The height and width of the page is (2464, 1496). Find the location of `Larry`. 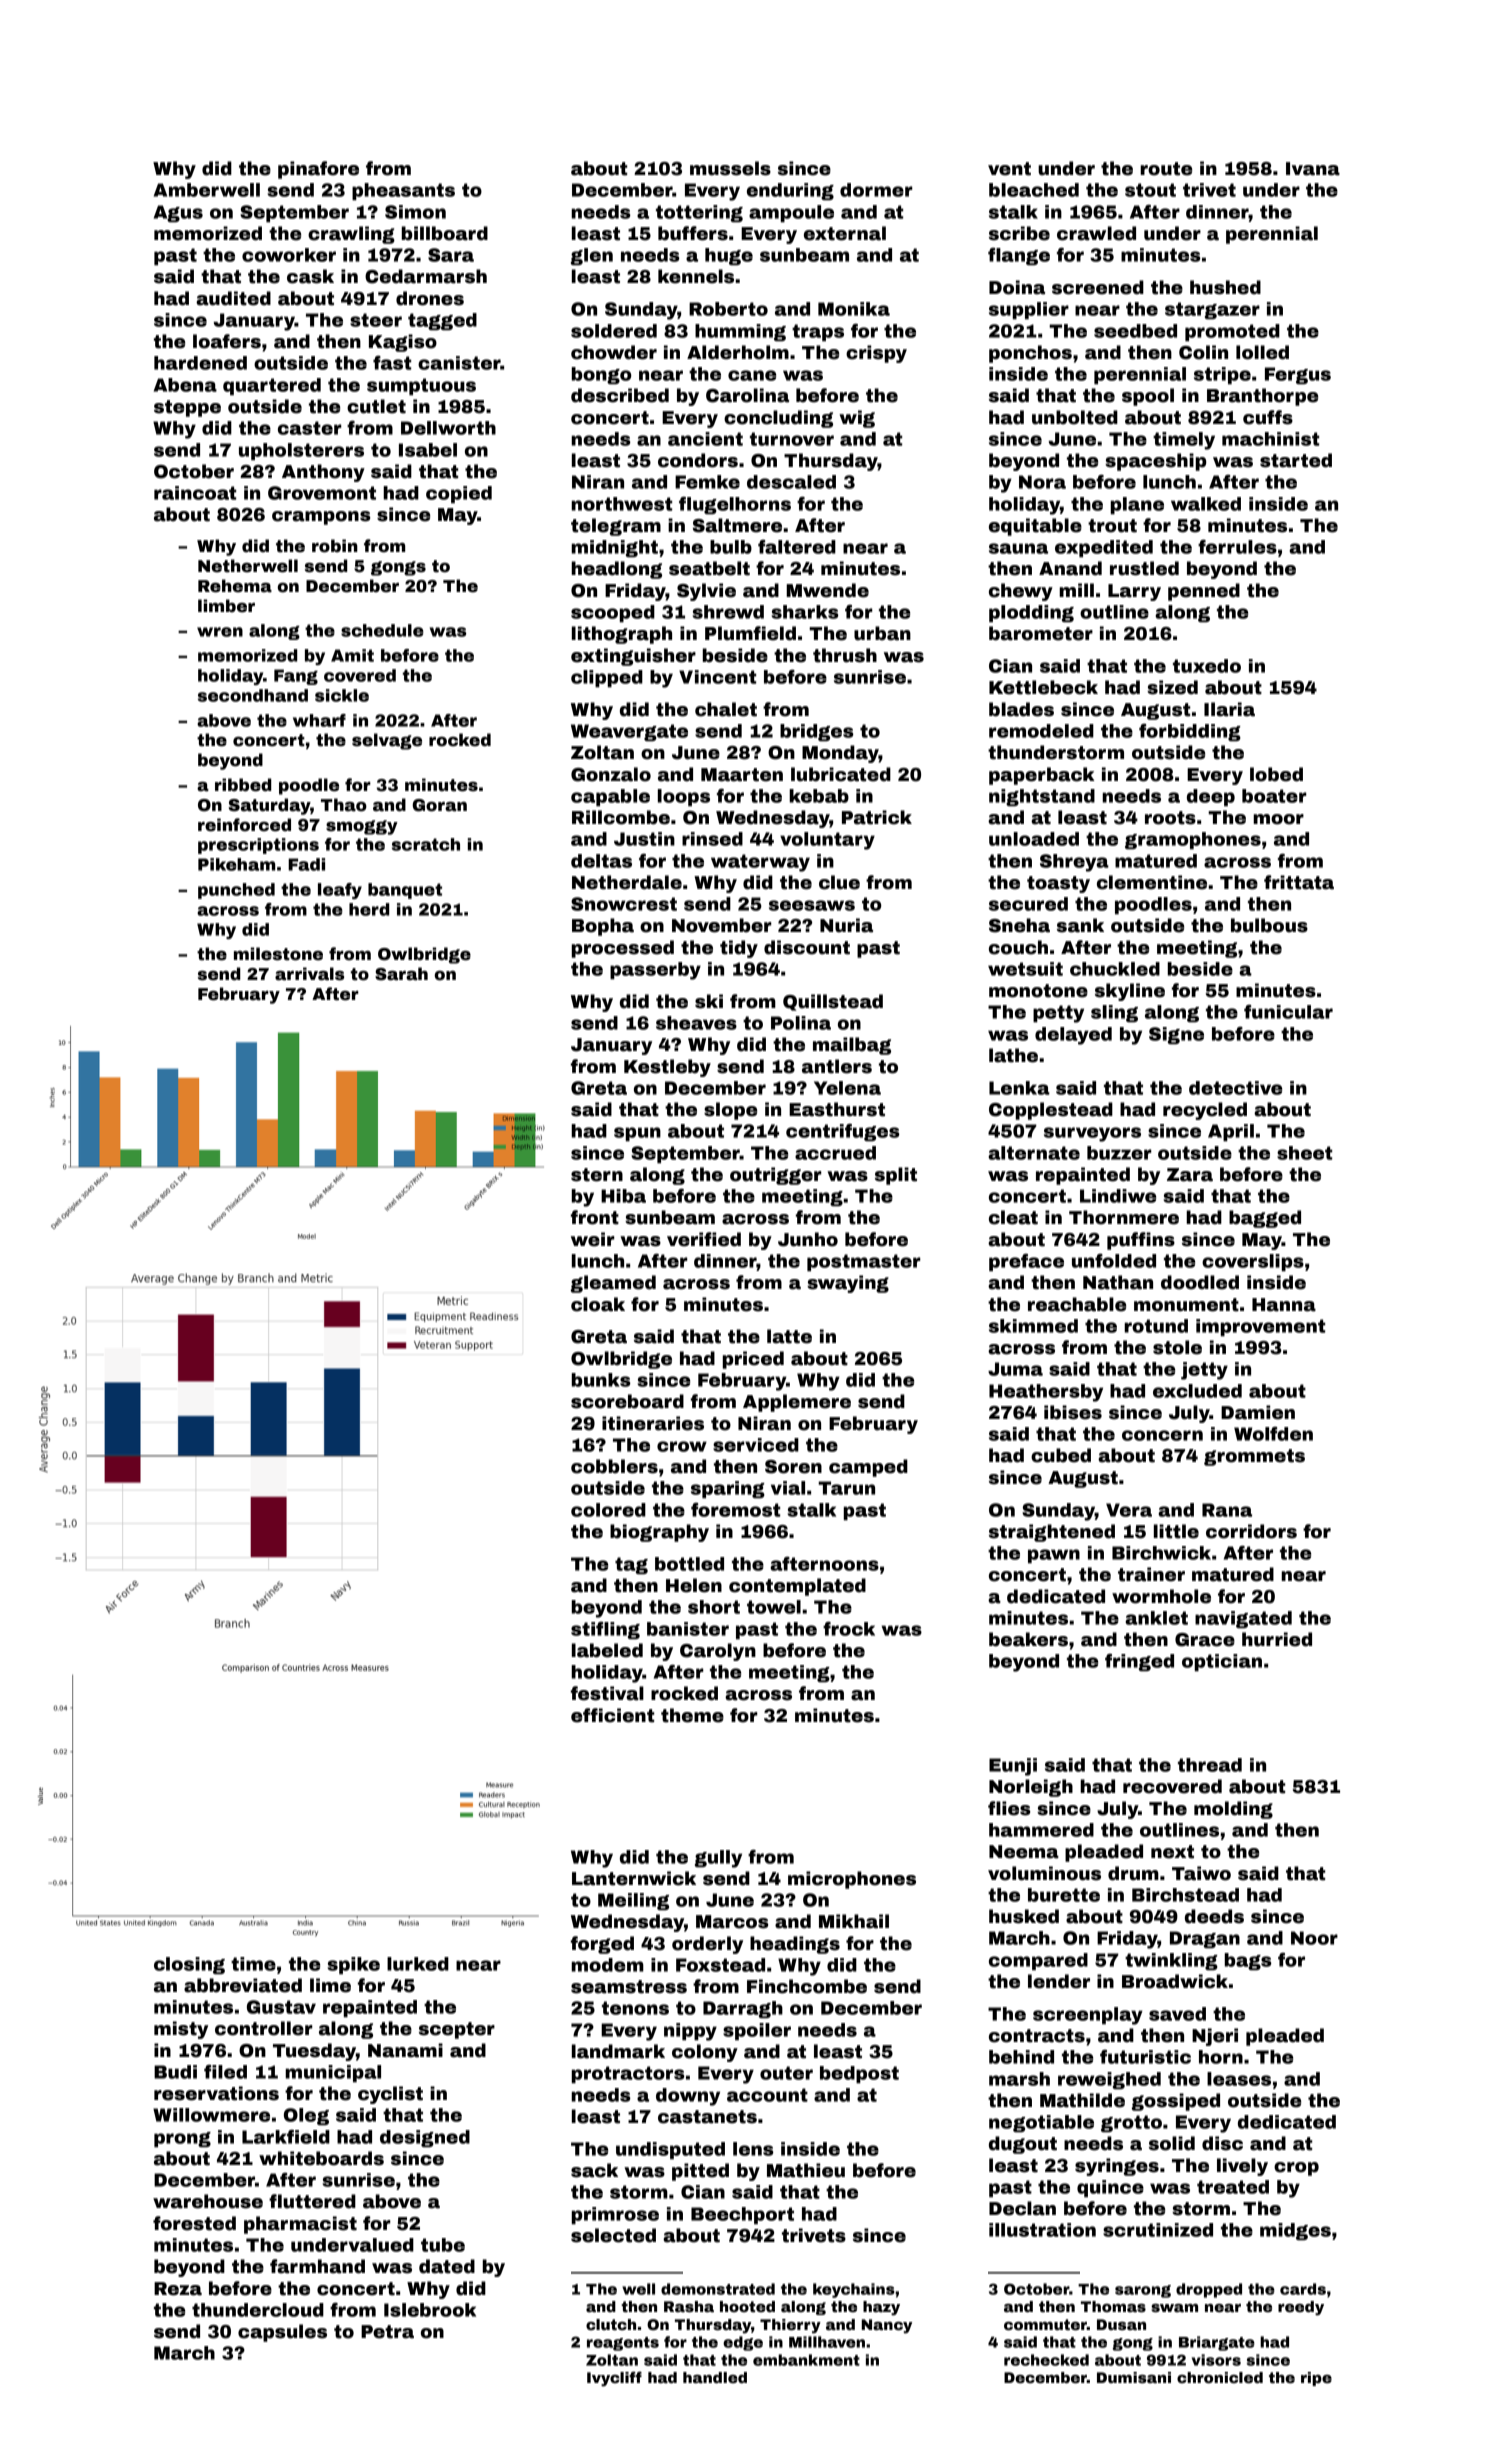

Larry is located at coordinates (1134, 592).
